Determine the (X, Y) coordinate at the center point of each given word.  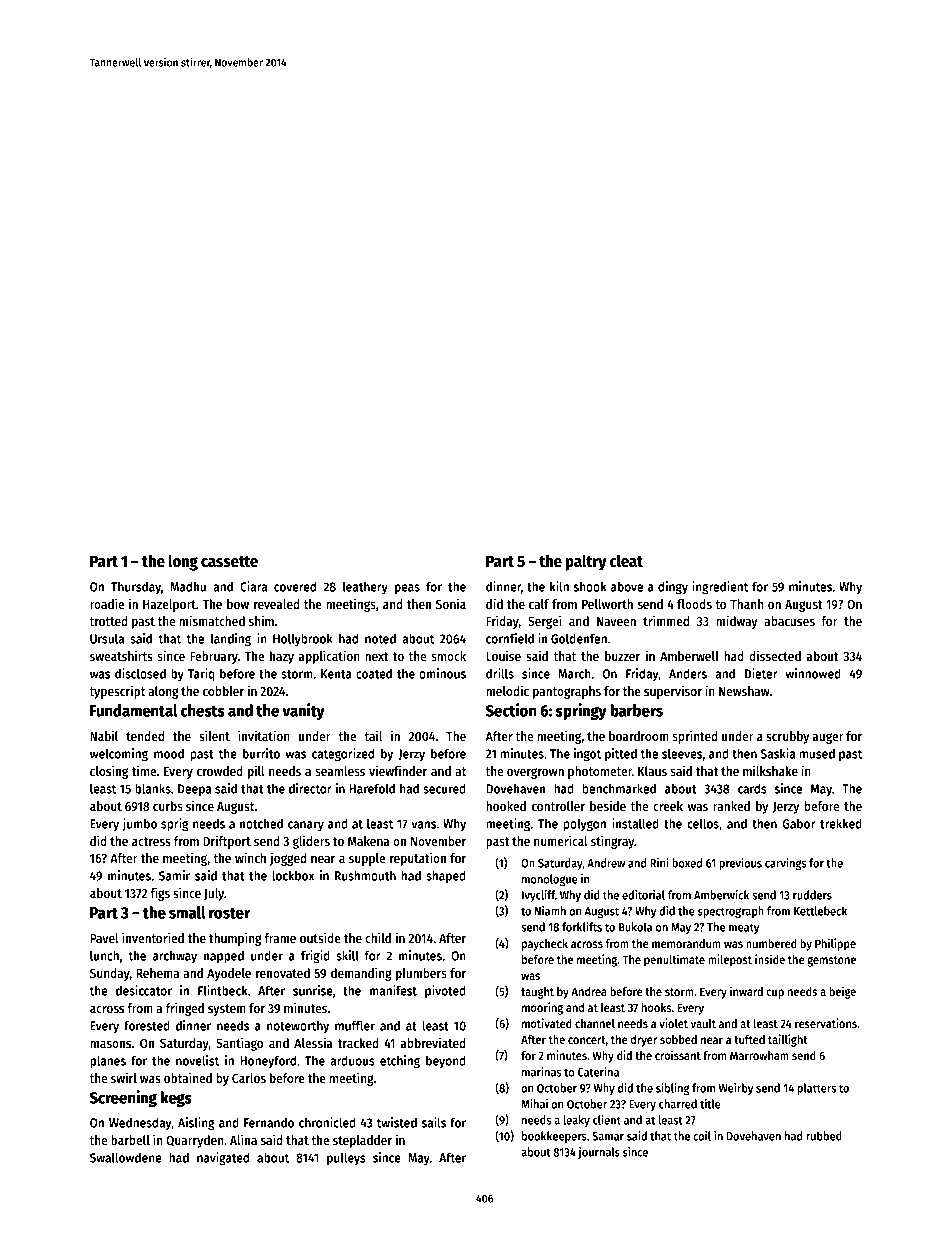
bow (238, 604)
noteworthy (298, 1027)
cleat (626, 561)
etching (400, 1062)
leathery (365, 587)
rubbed (824, 1136)
